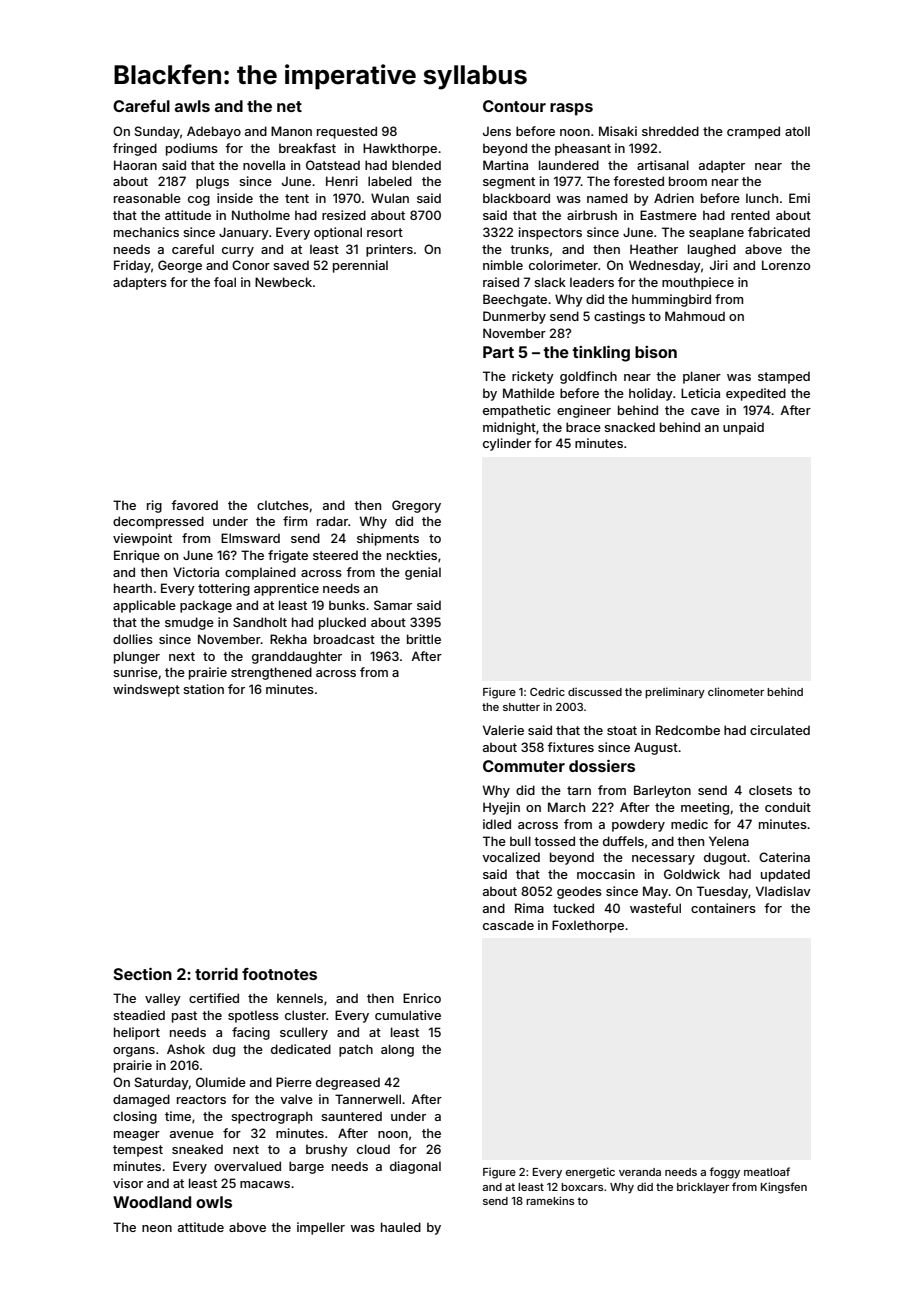  I want to click on midnight, so click(509, 428).
